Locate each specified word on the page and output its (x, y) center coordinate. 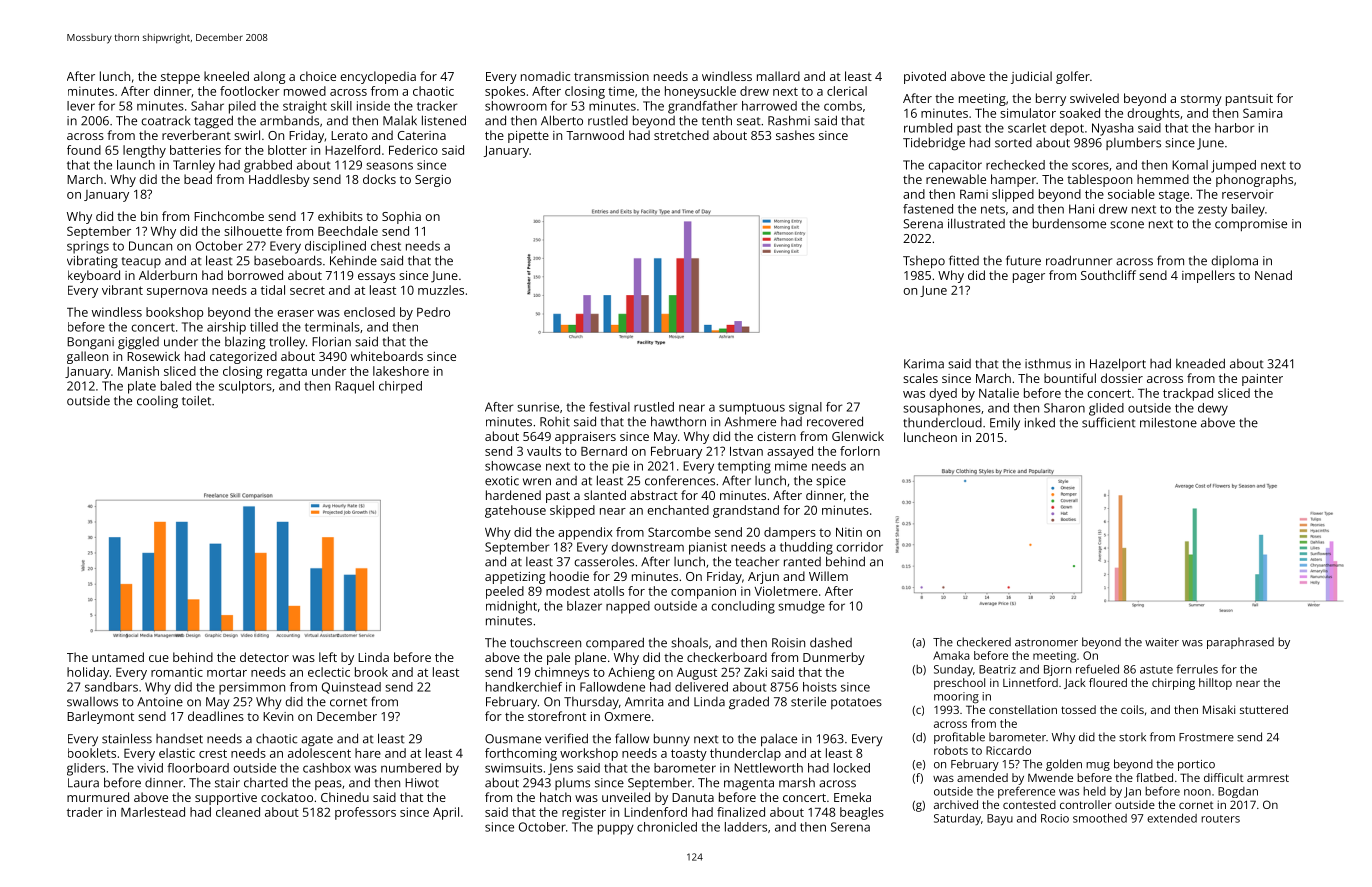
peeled (505, 592)
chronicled (667, 827)
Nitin (849, 532)
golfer (1073, 77)
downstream (647, 547)
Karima (924, 364)
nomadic (545, 76)
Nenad (1273, 275)
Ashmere (750, 422)
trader (85, 812)
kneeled (226, 76)
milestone (1168, 422)
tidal (273, 290)
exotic (502, 481)
